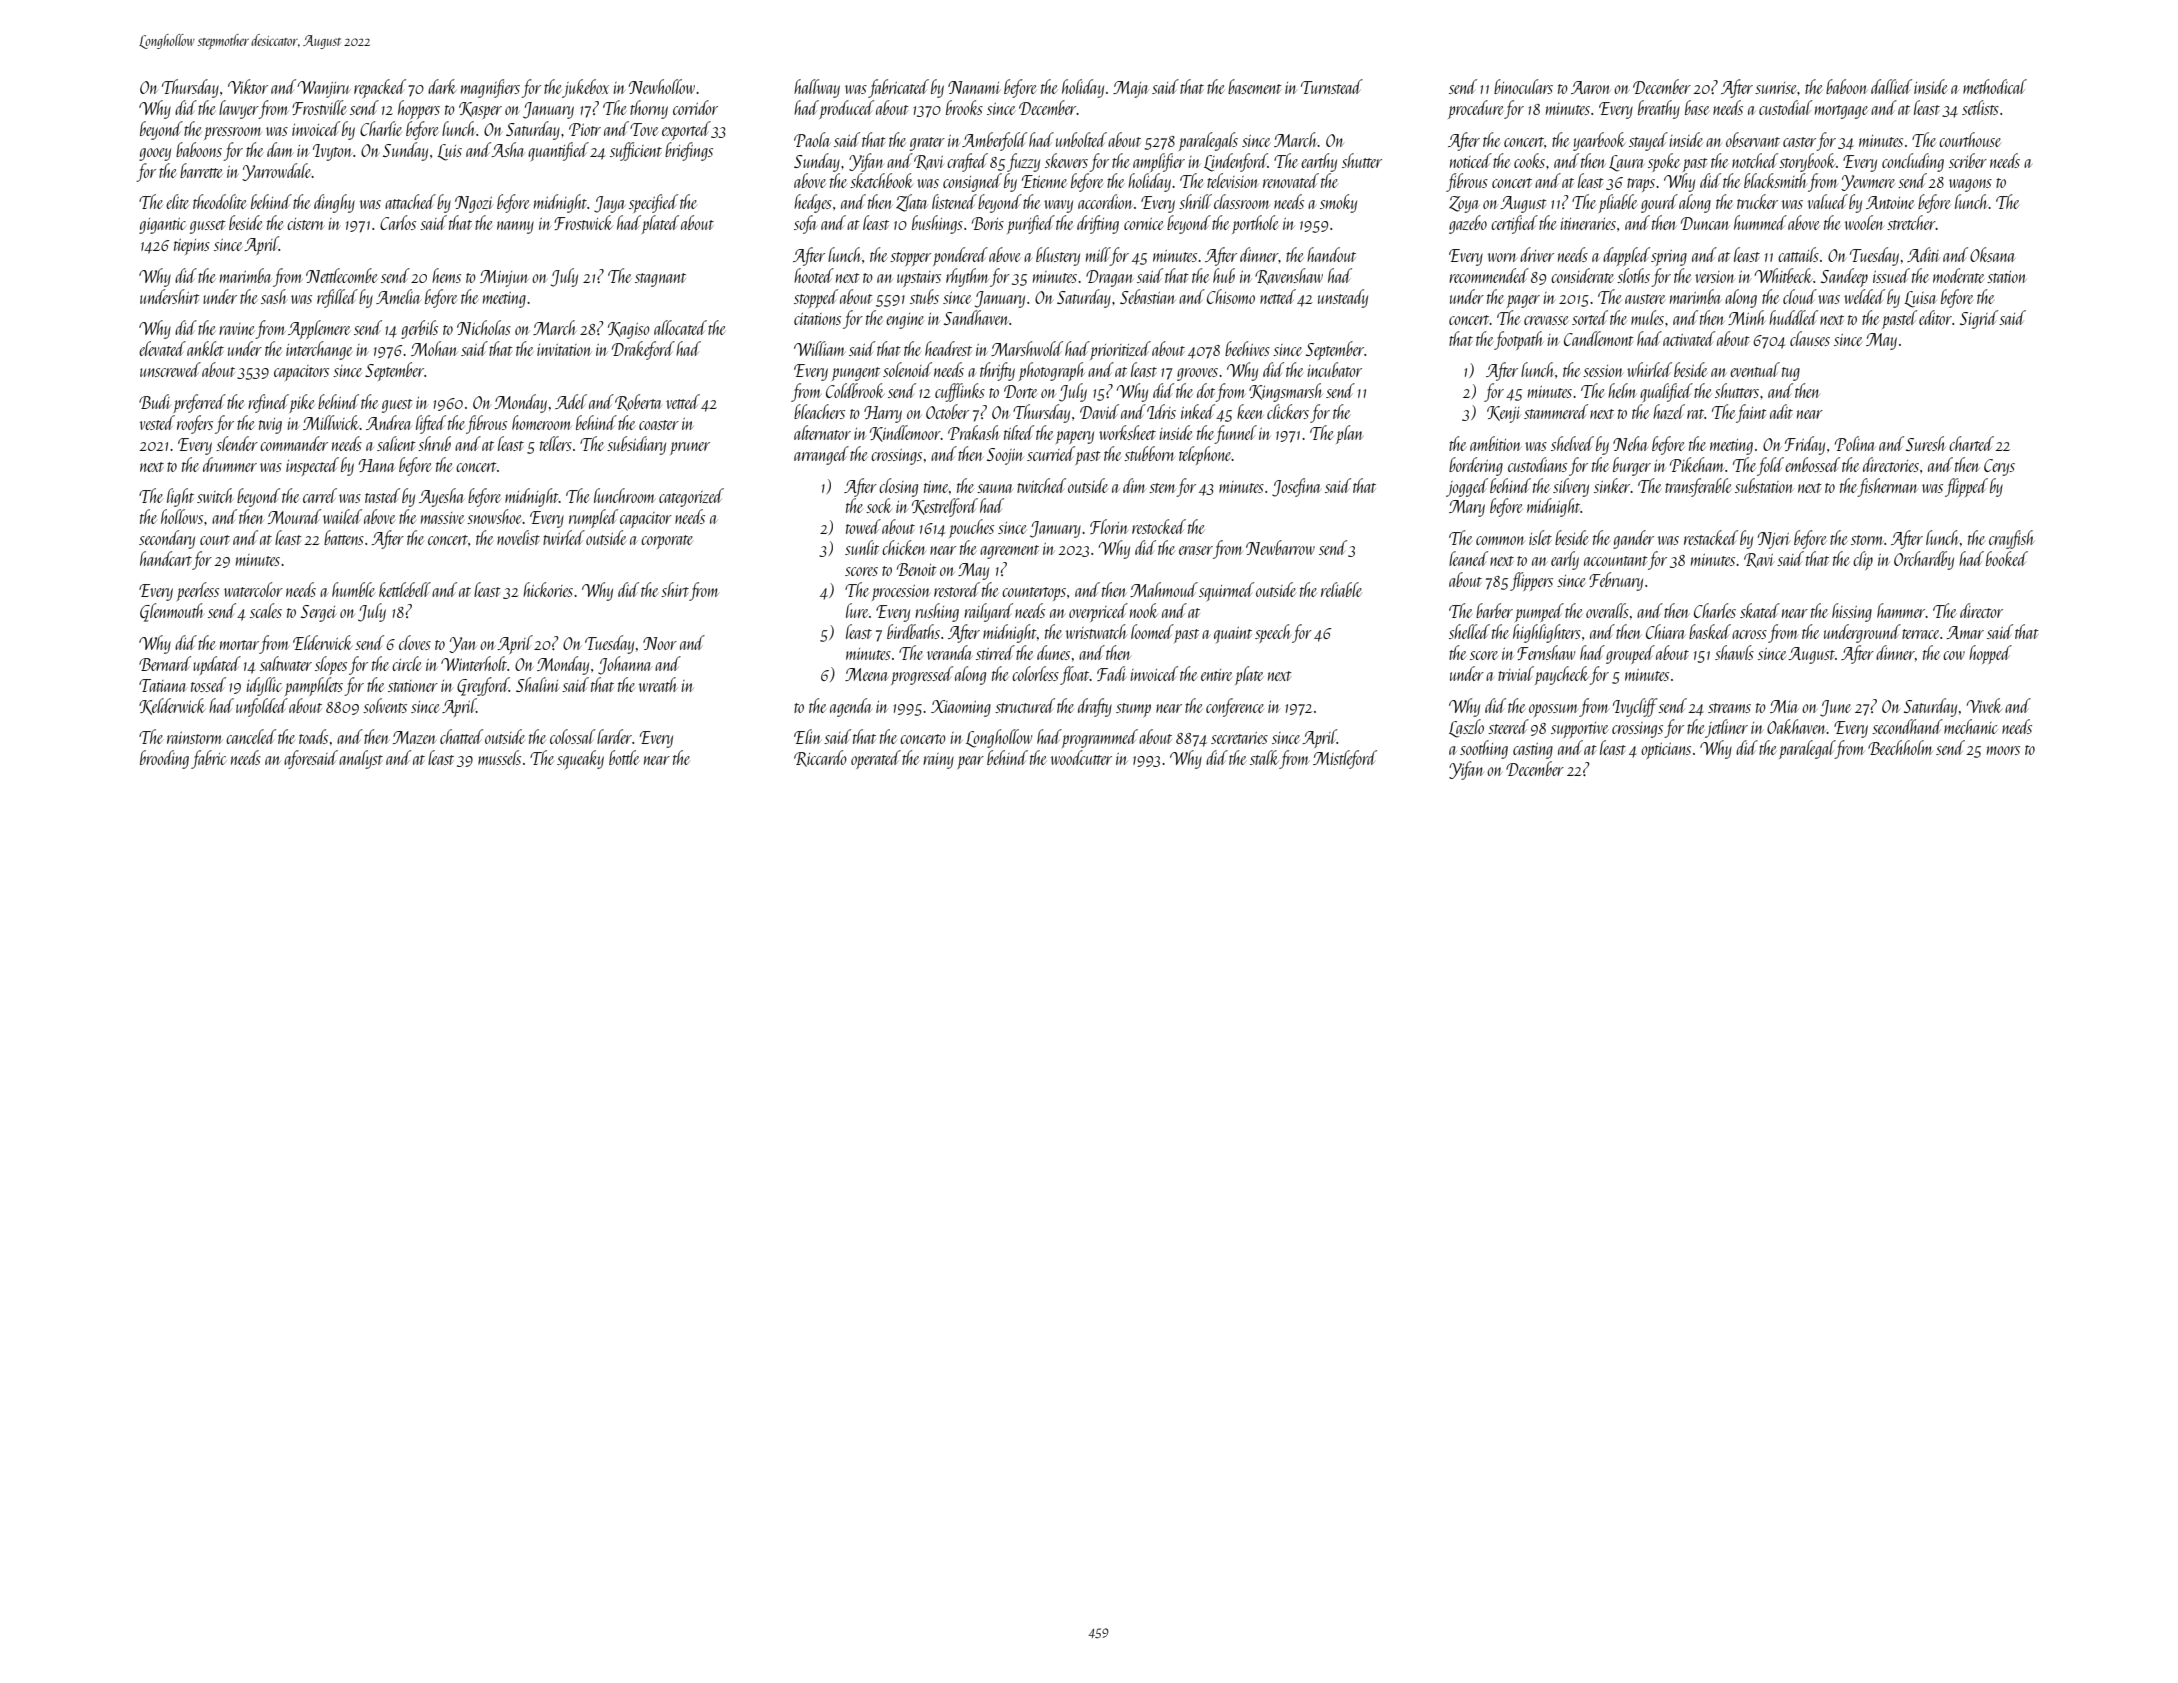 The image size is (2178, 1683). I want to click on trucker, so click(1757, 201).
